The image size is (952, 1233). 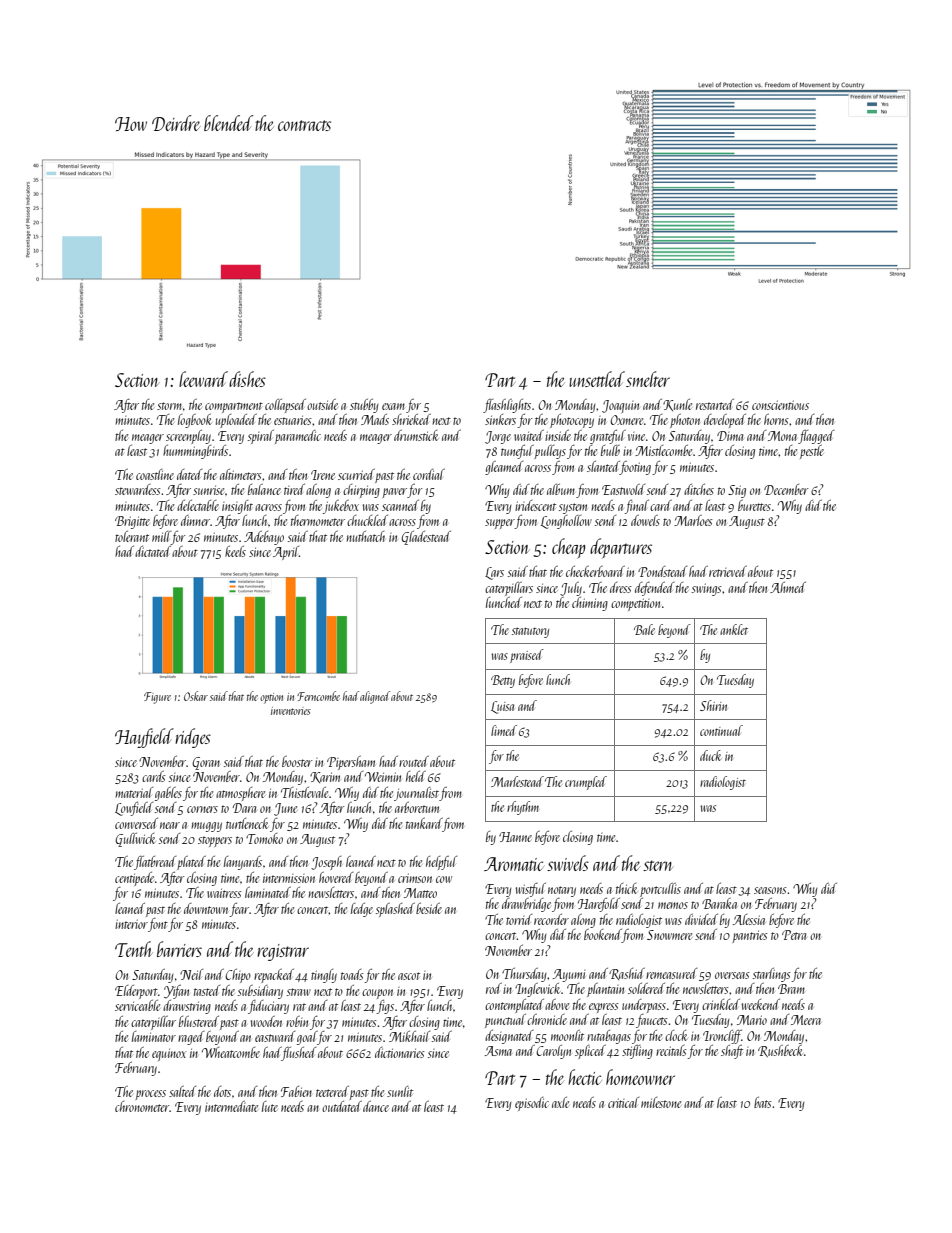 What do you see at coordinates (780, 1051) in the screenshot?
I see `Rushbeck` at bounding box center [780, 1051].
